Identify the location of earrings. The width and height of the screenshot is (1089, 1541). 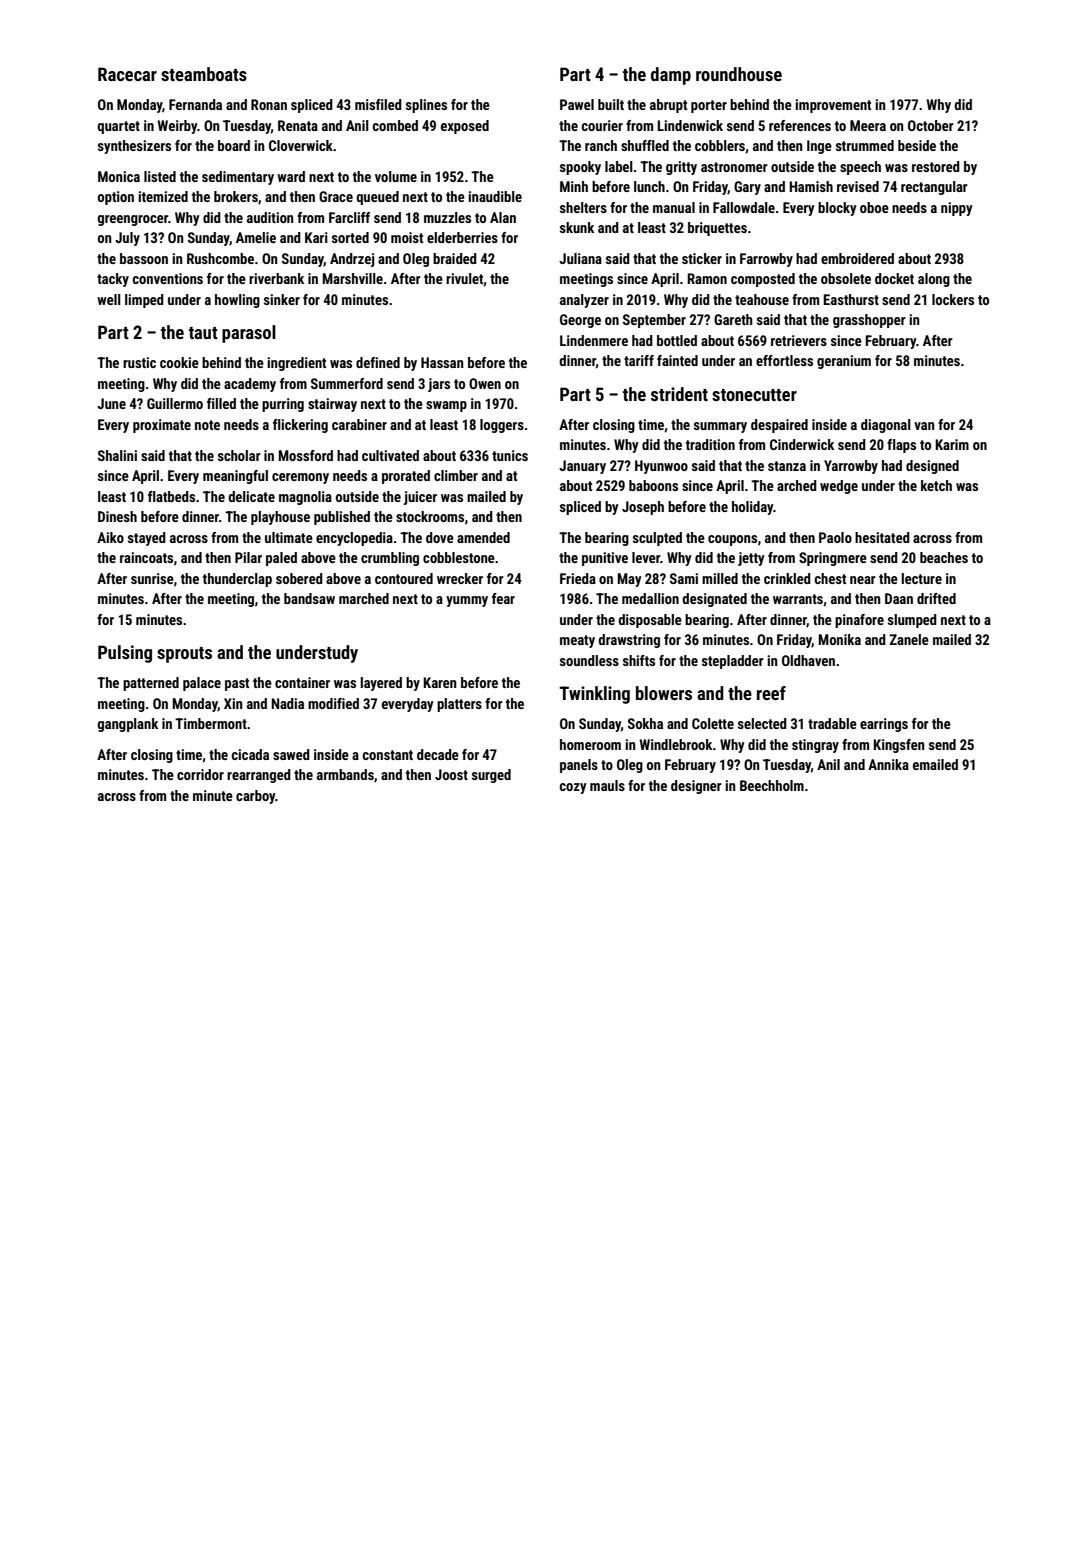
(884, 725).
